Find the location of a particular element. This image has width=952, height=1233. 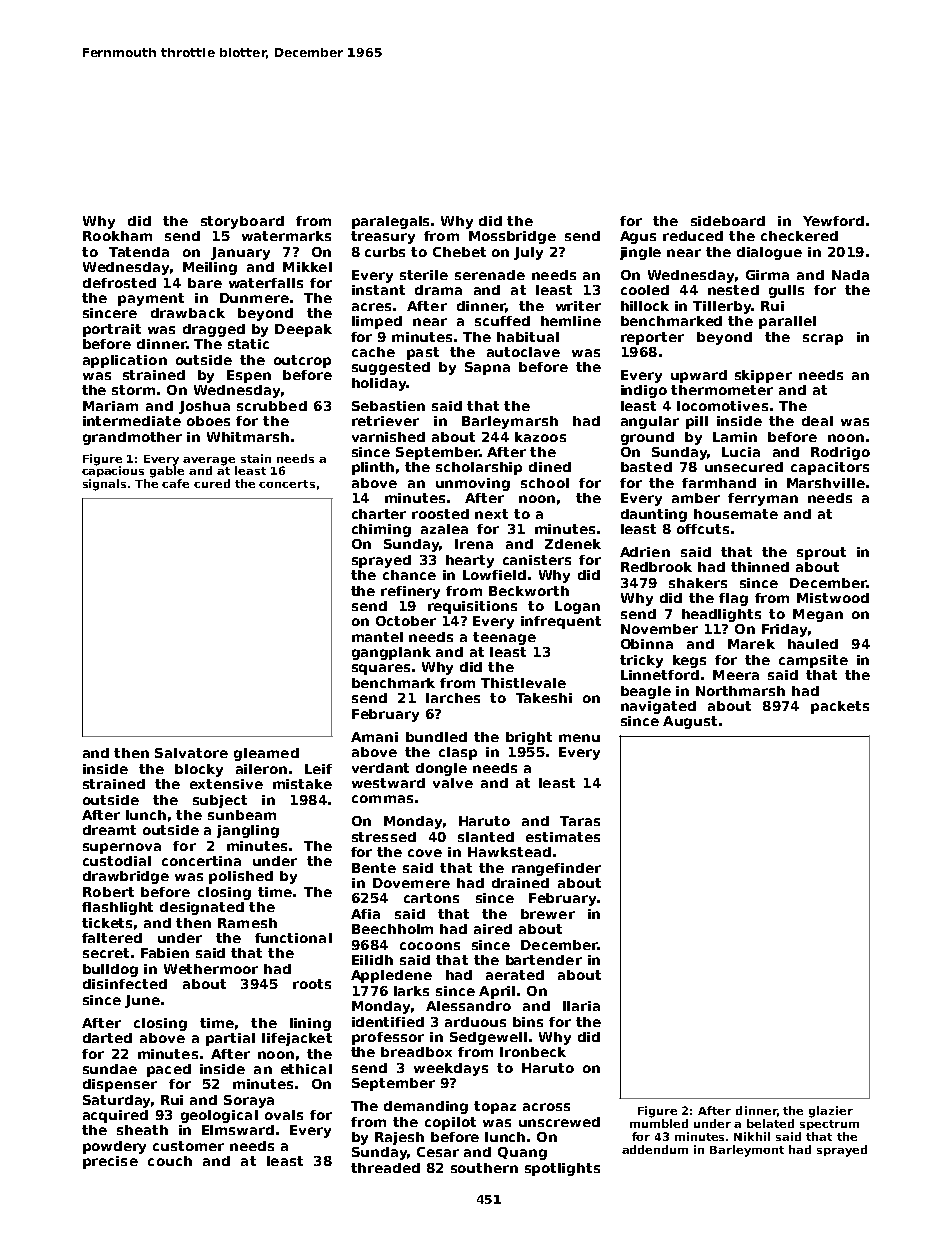

Sapna is located at coordinates (487, 368).
